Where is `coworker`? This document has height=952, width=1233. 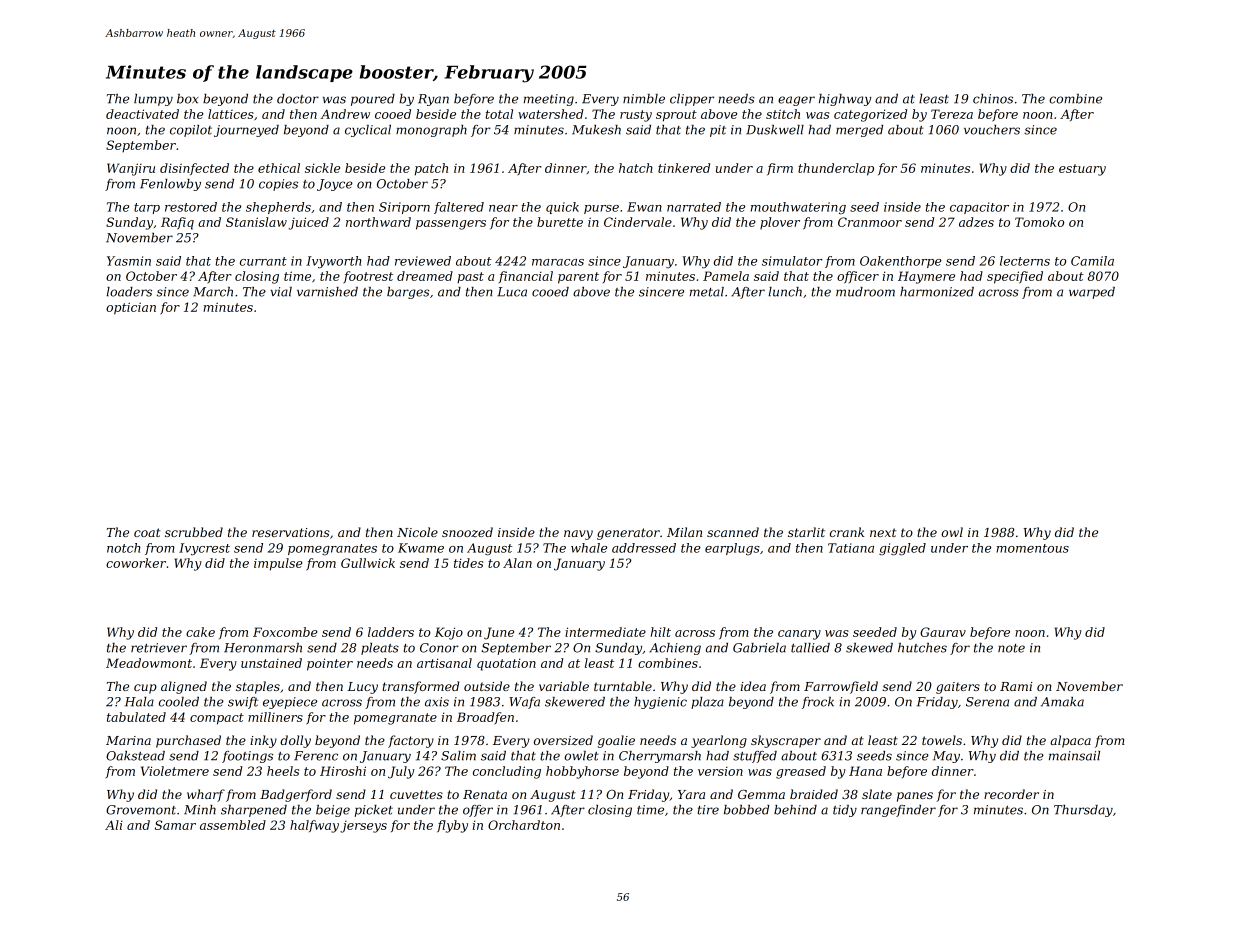 coworker is located at coordinates (136, 563).
